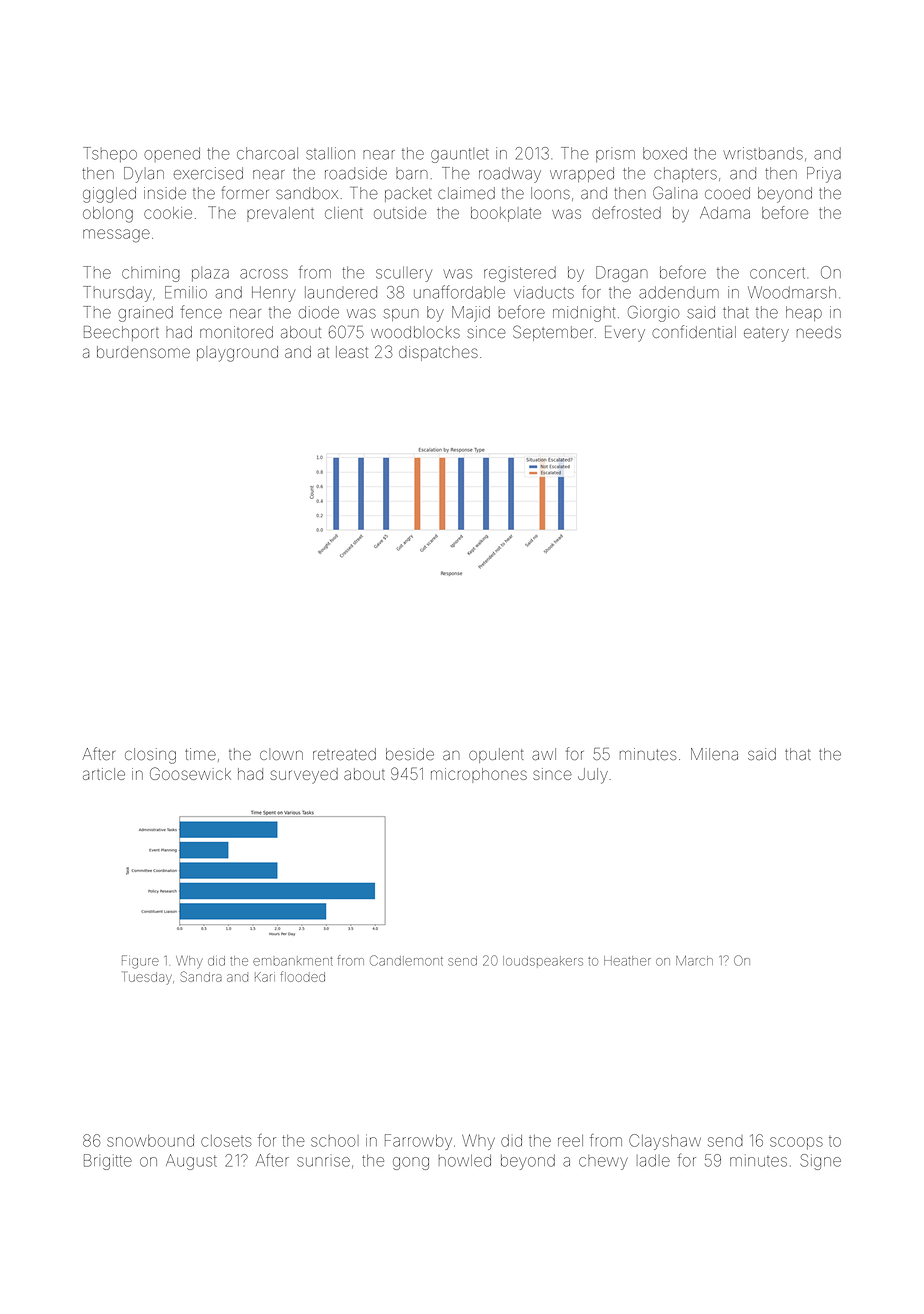  I want to click on opened, so click(172, 154).
